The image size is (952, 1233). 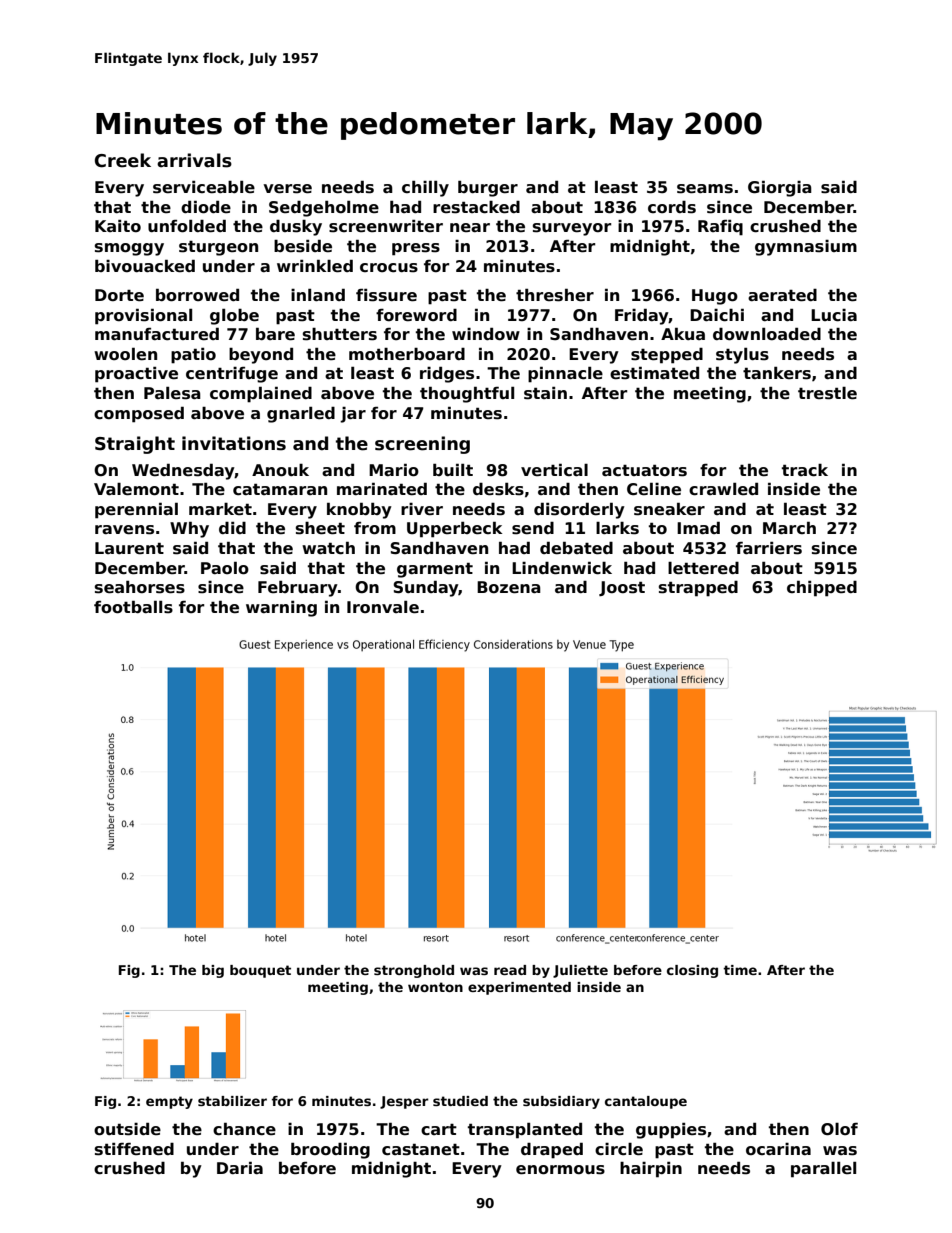 I want to click on stabilizer, so click(x=232, y=1101).
